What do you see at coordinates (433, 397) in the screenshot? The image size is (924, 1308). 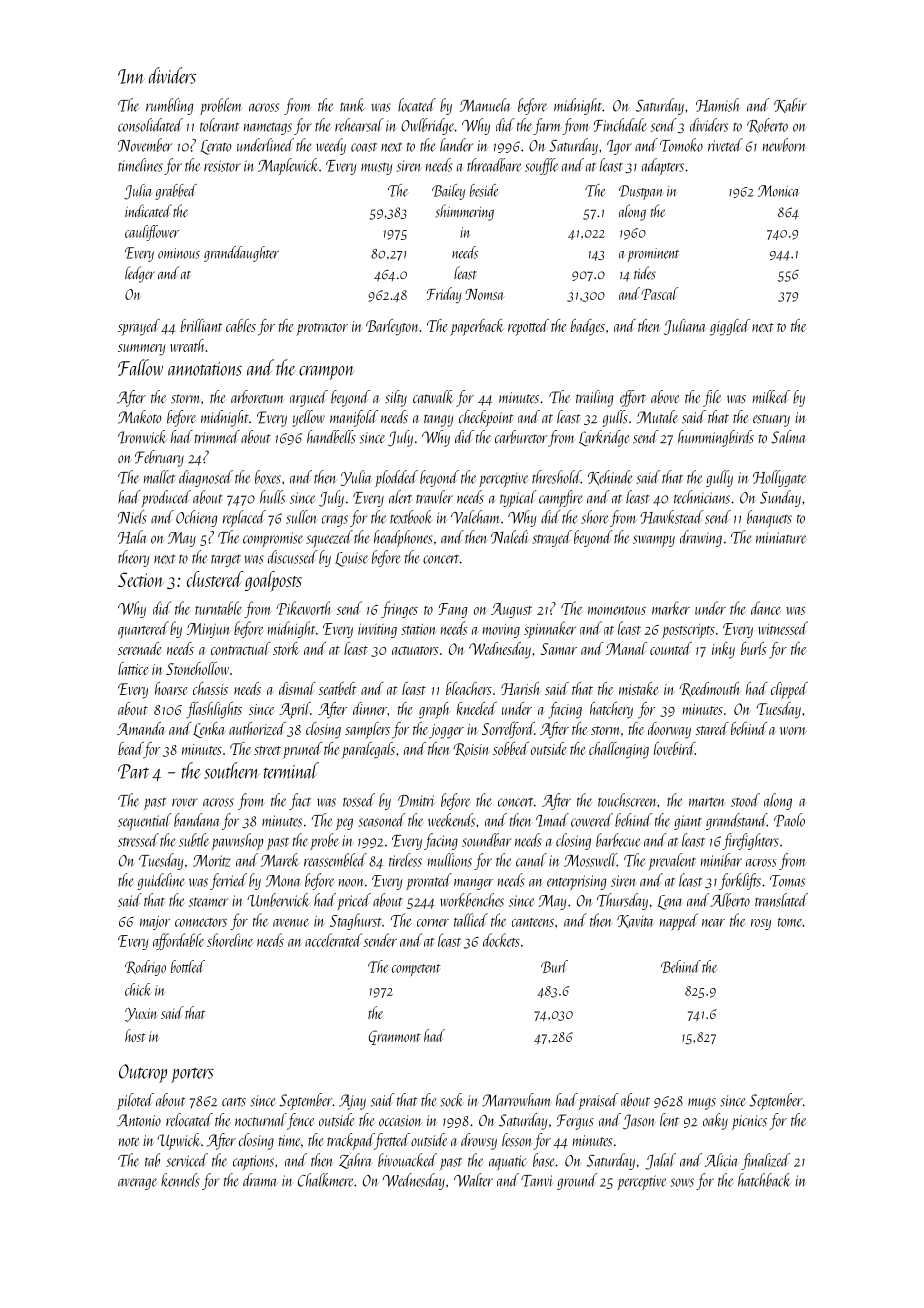 I see `catwalk` at bounding box center [433, 397].
